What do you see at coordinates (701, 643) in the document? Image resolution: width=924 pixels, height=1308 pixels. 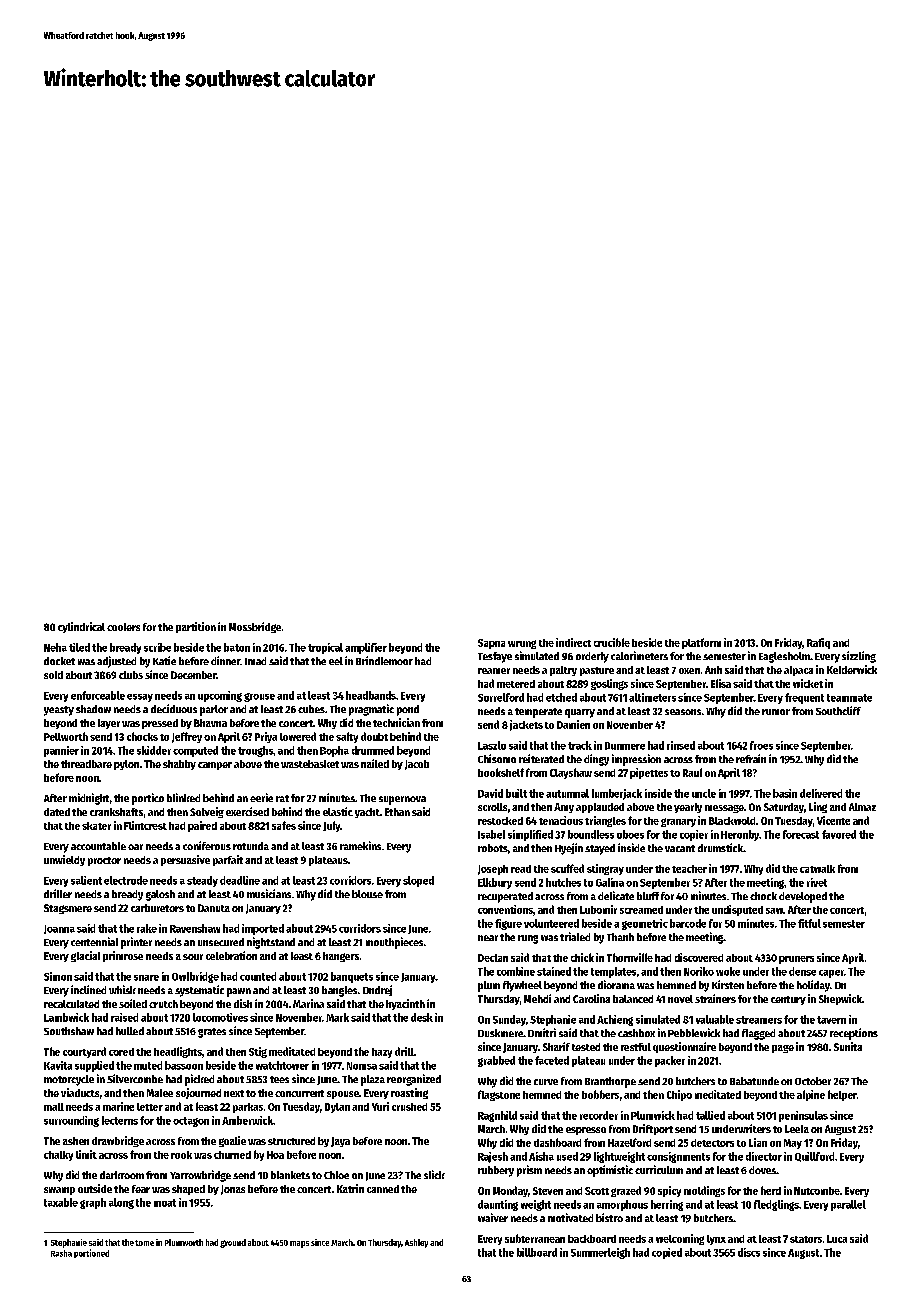 I see `platform` at bounding box center [701, 643].
